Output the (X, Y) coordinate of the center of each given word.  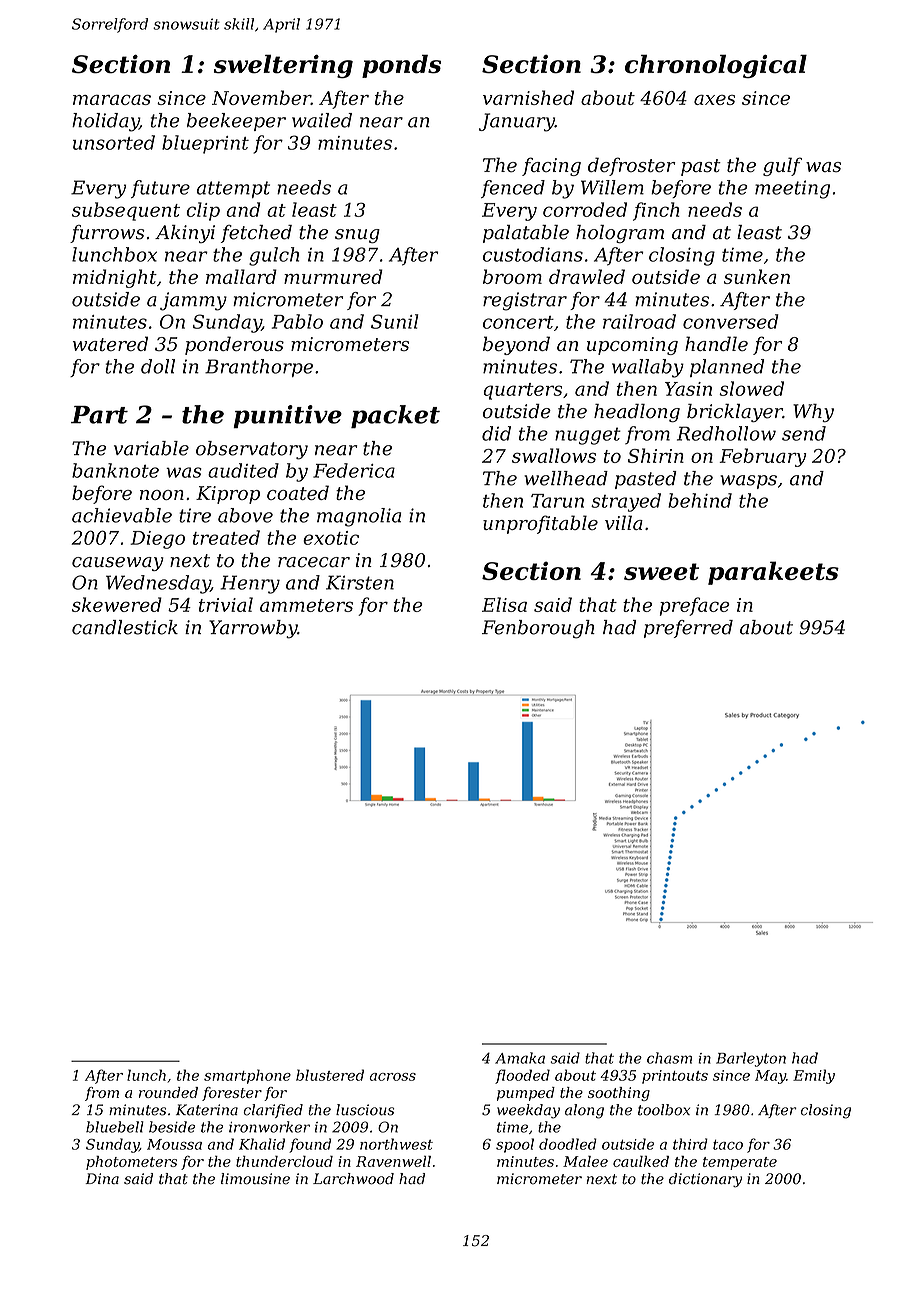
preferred (688, 629)
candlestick (125, 627)
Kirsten (360, 582)
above (245, 515)
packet (395, 416)
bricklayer (735, 413)
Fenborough (538, 629)
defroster (631, 166)
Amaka (520, 1058)
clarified (273, 1111)
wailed (322, 120)
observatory (252, 450)
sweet (661, 571)
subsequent (126, 211)
